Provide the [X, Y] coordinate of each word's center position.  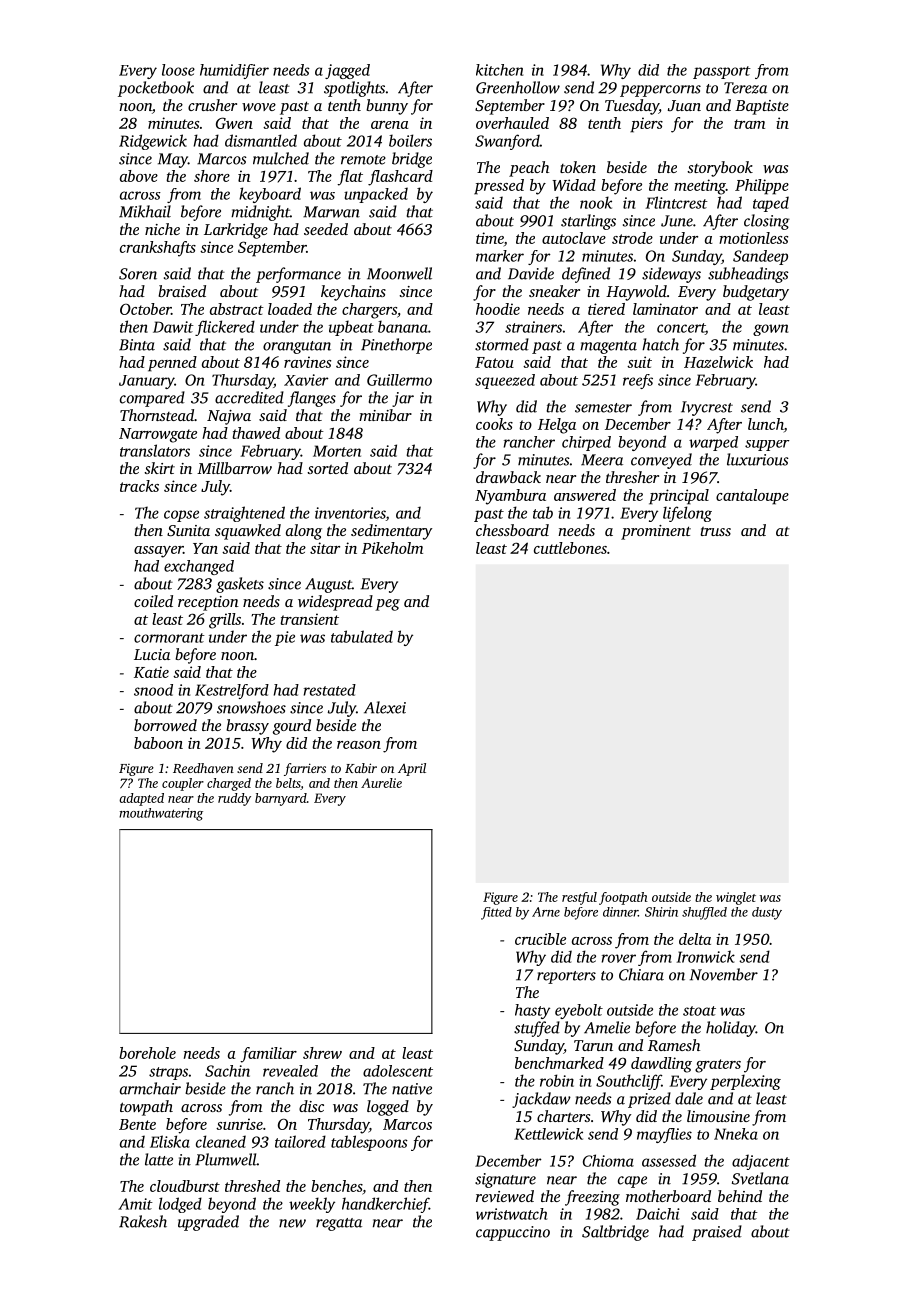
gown [770, 330]
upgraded [208, 1223]
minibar [385, 415]
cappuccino [513, 1233]
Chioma [608, 1160]
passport [722, 72]
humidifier [234, 71]
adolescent [398, 1071]
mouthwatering [161, 814]
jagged [347, 71]
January [146, 382]
